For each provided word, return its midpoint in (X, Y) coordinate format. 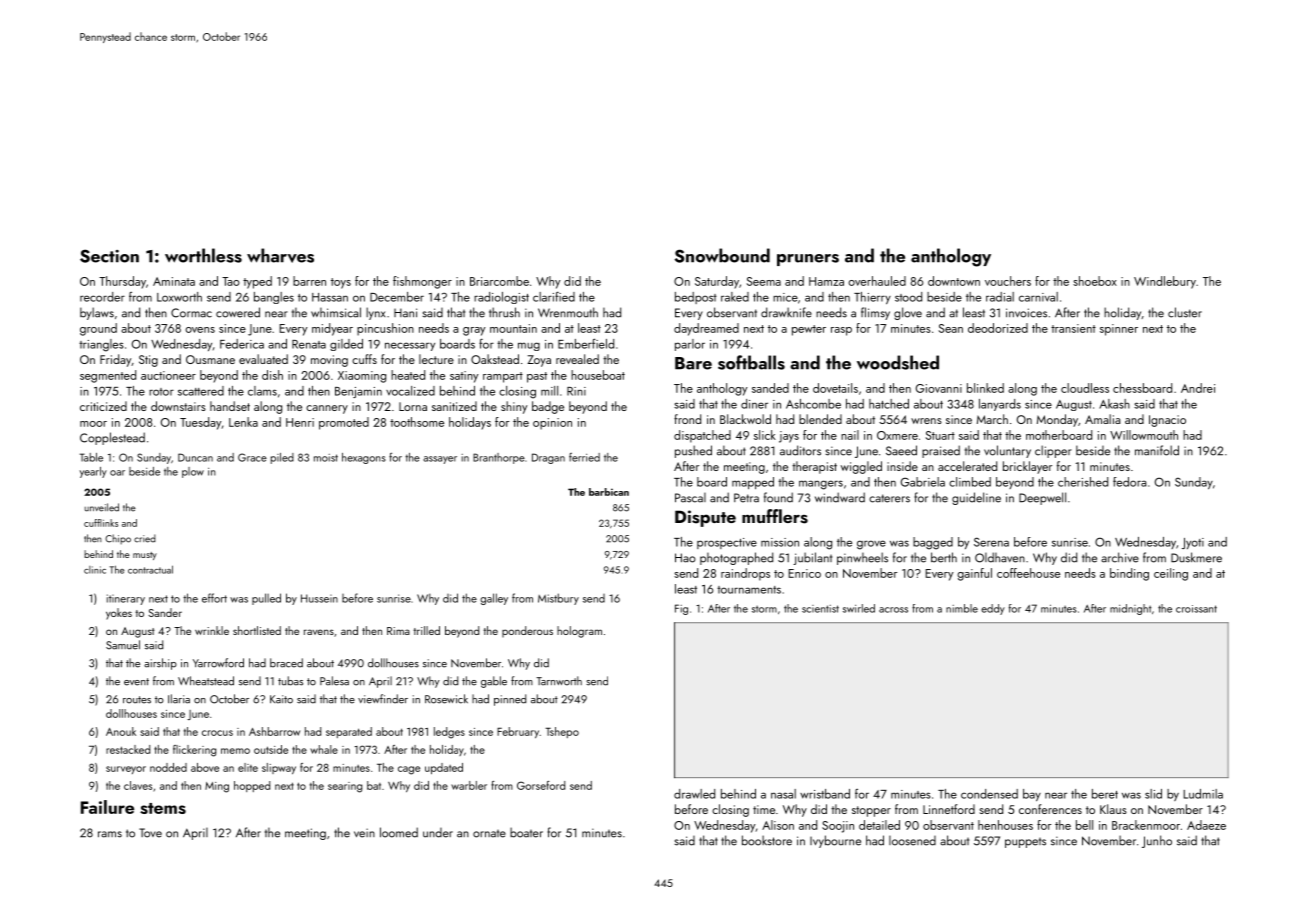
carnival (1038, 297)
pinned (510, 700)
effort (214, 598)
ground (98, 329)
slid (1153, 794)
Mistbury (558, 599)
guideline (976, 498)
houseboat (598, 375)
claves (138, 785)
